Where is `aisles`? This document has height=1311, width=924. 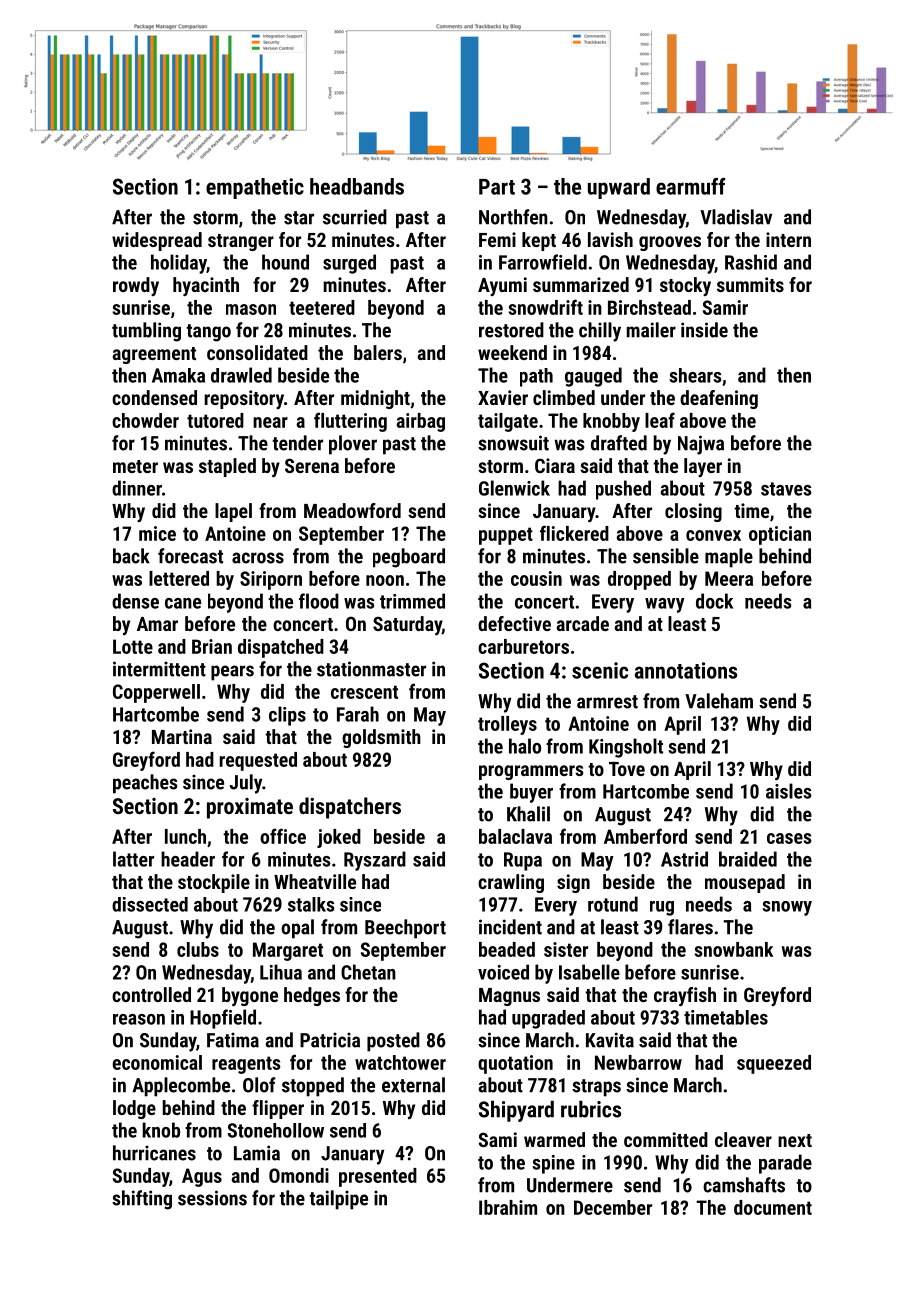
aisles is located at coordinates (789, 791).
